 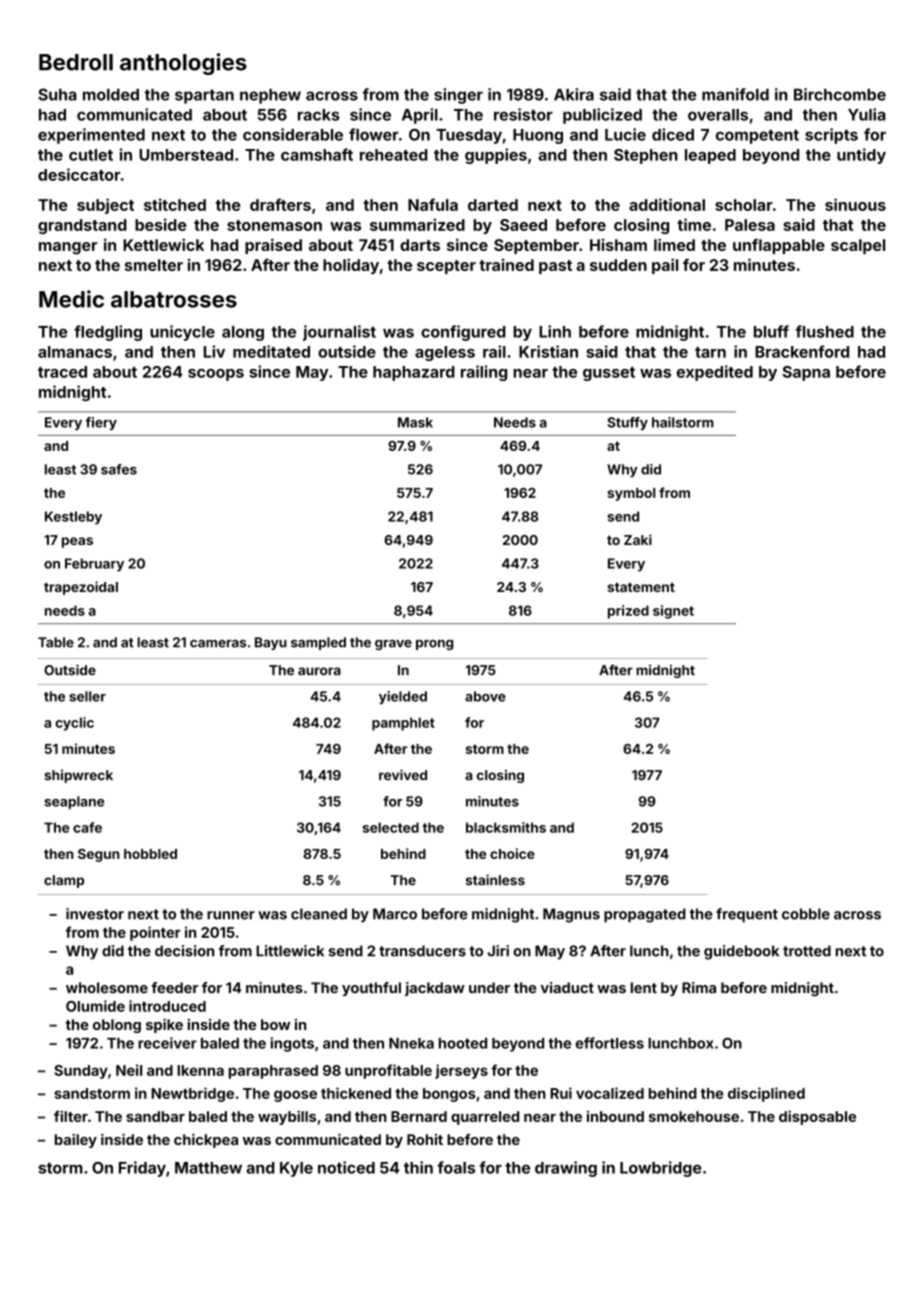 I want to click on noticed, so click(x=346, y=1167).
